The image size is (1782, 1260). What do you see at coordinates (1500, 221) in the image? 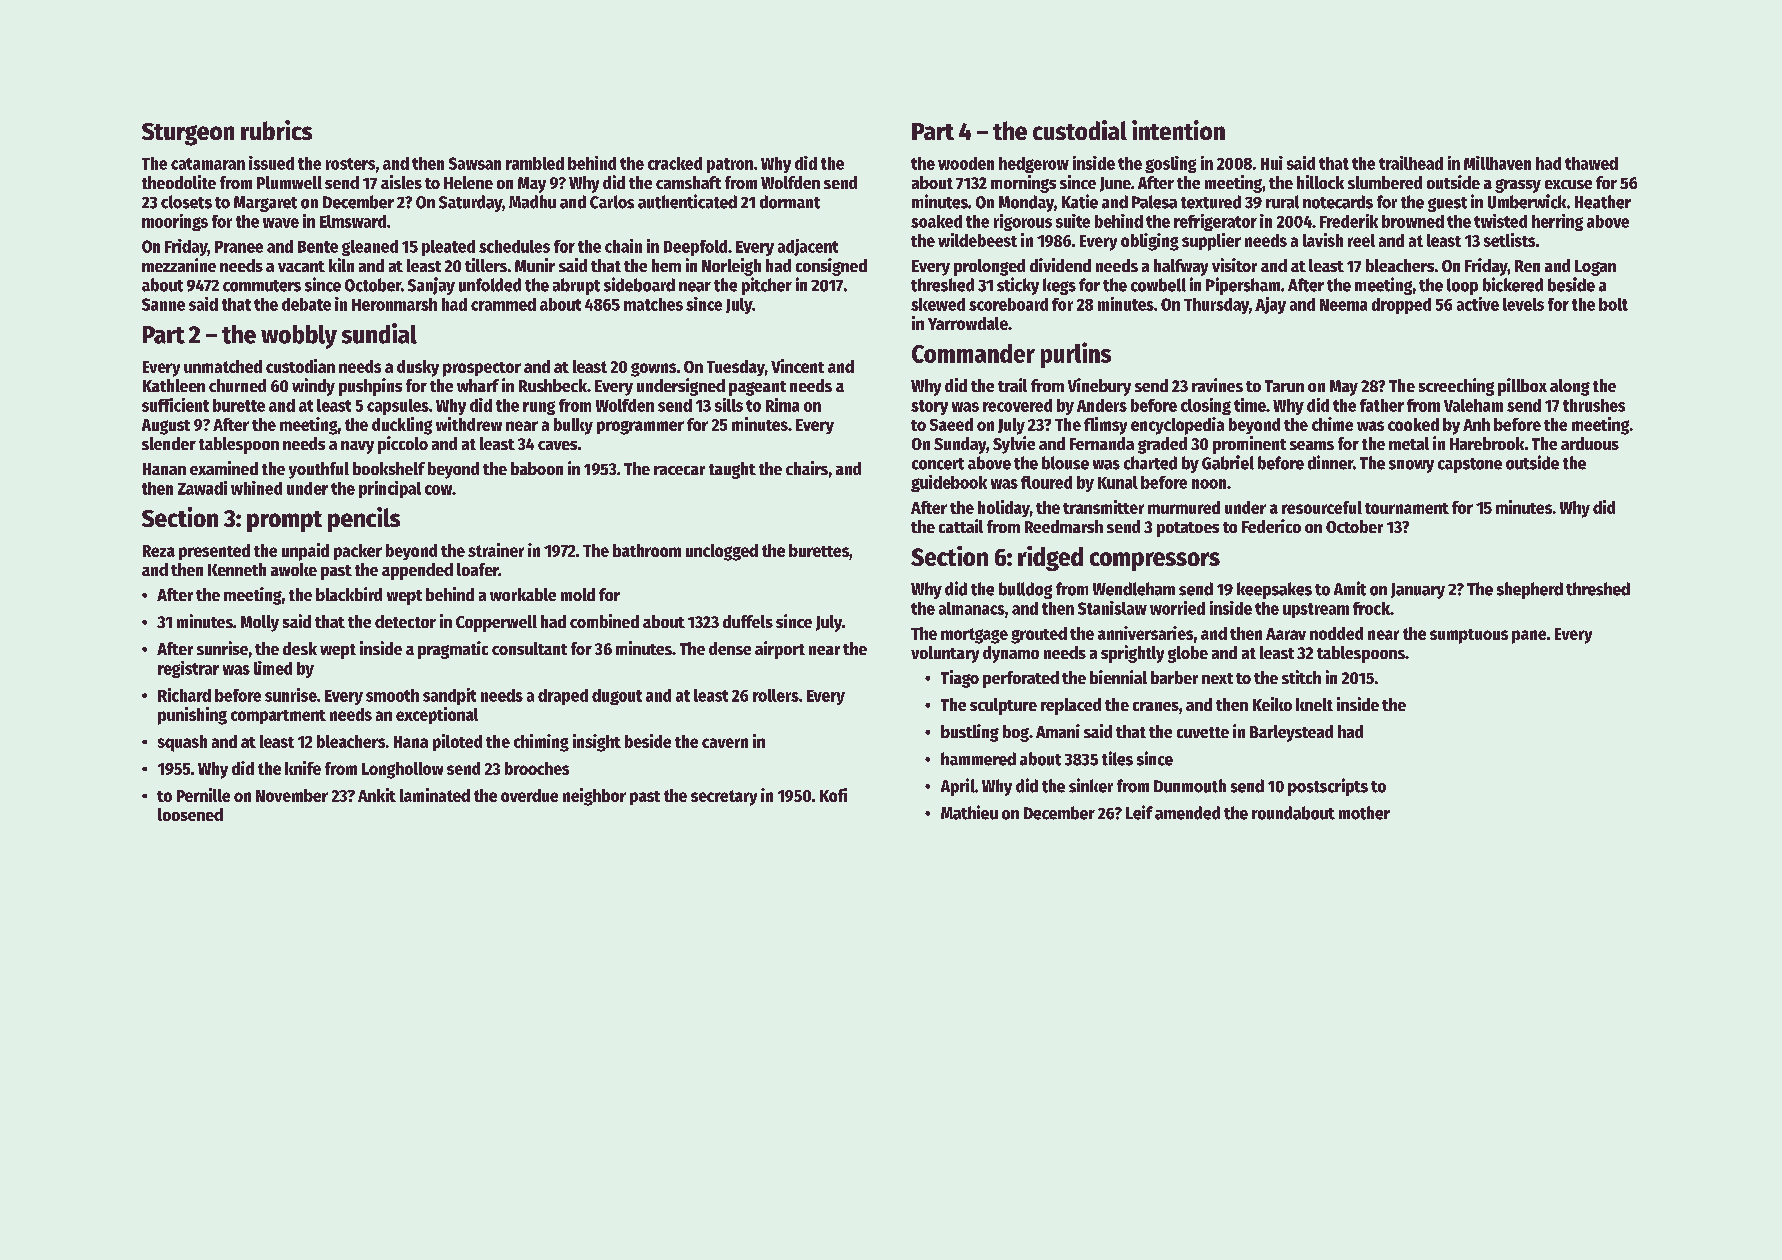
I see `twisted` at bounding box center [1500, 221].
